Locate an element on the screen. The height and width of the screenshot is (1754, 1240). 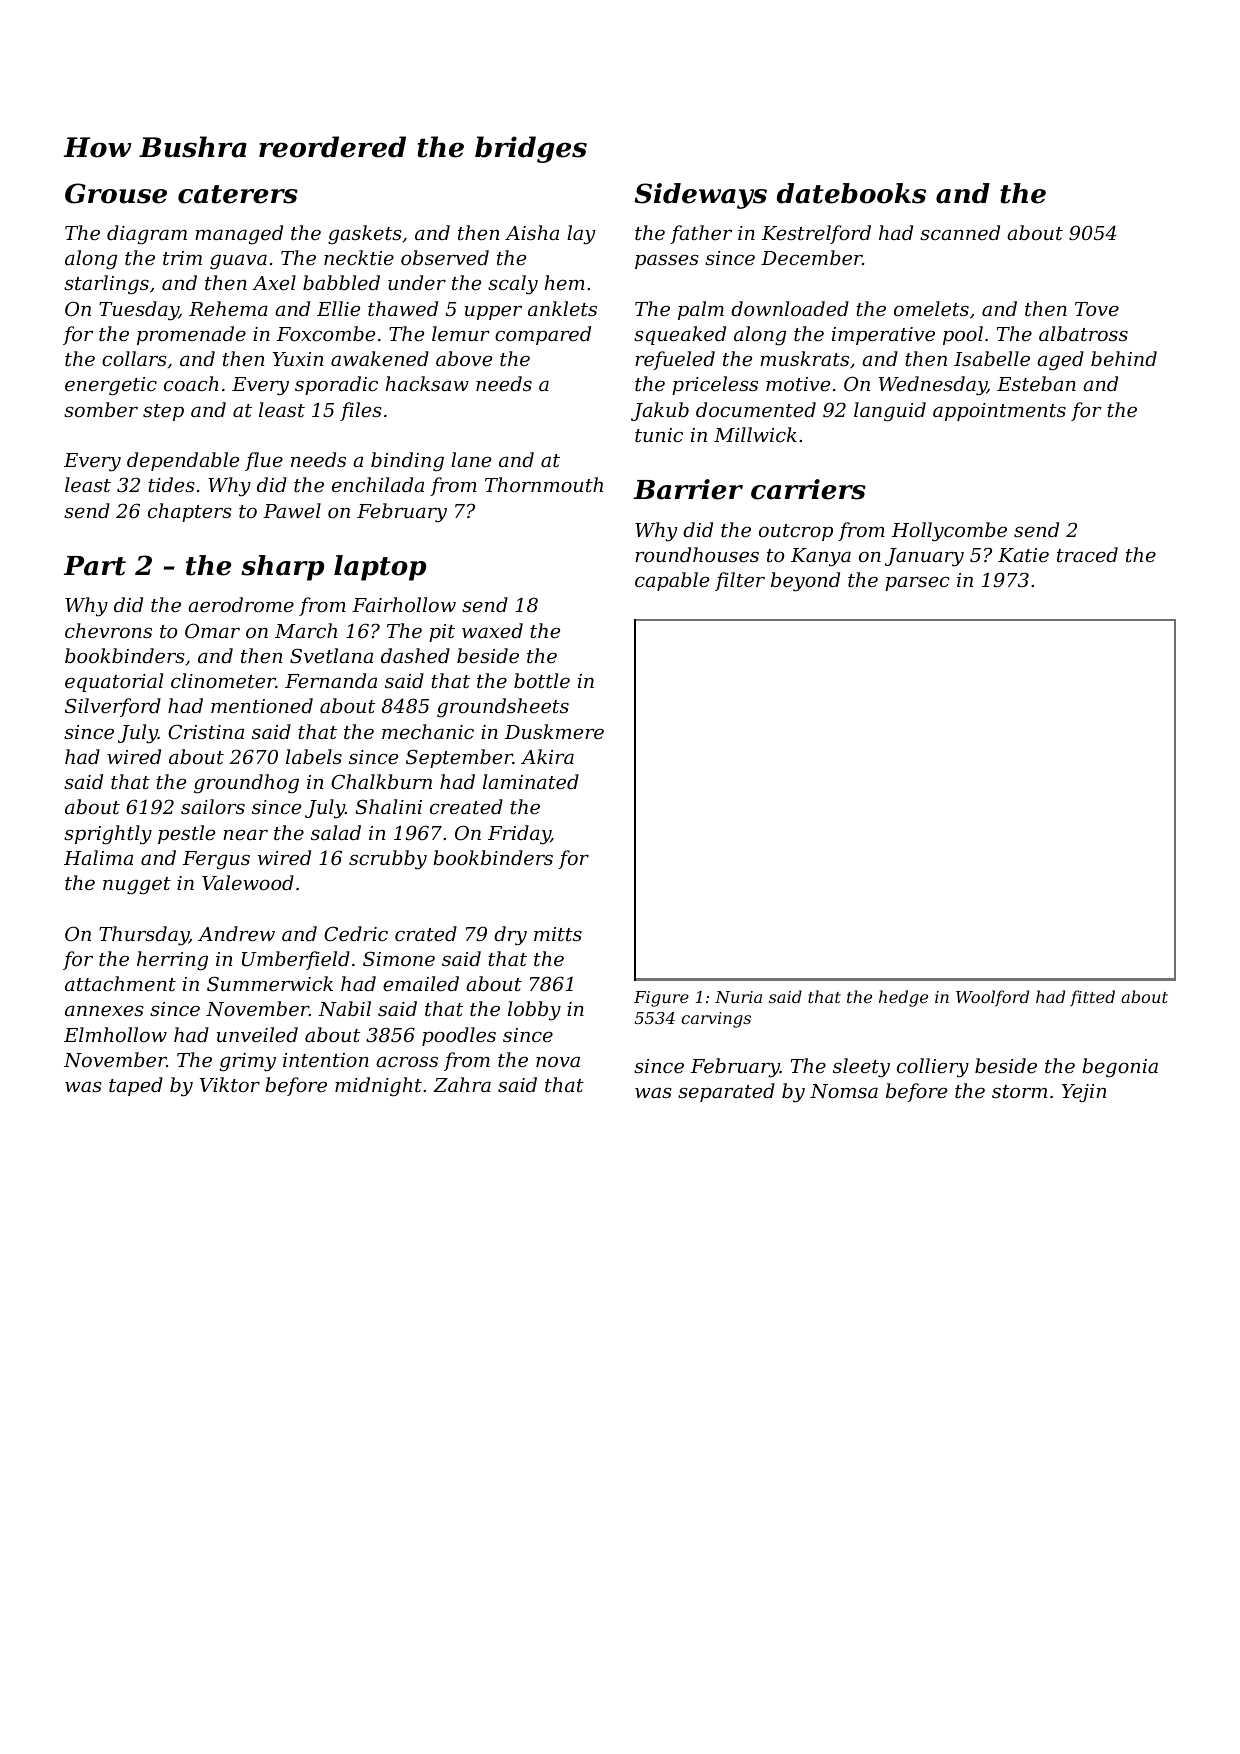
Thornmouth is located at coordinates (544, 484).
